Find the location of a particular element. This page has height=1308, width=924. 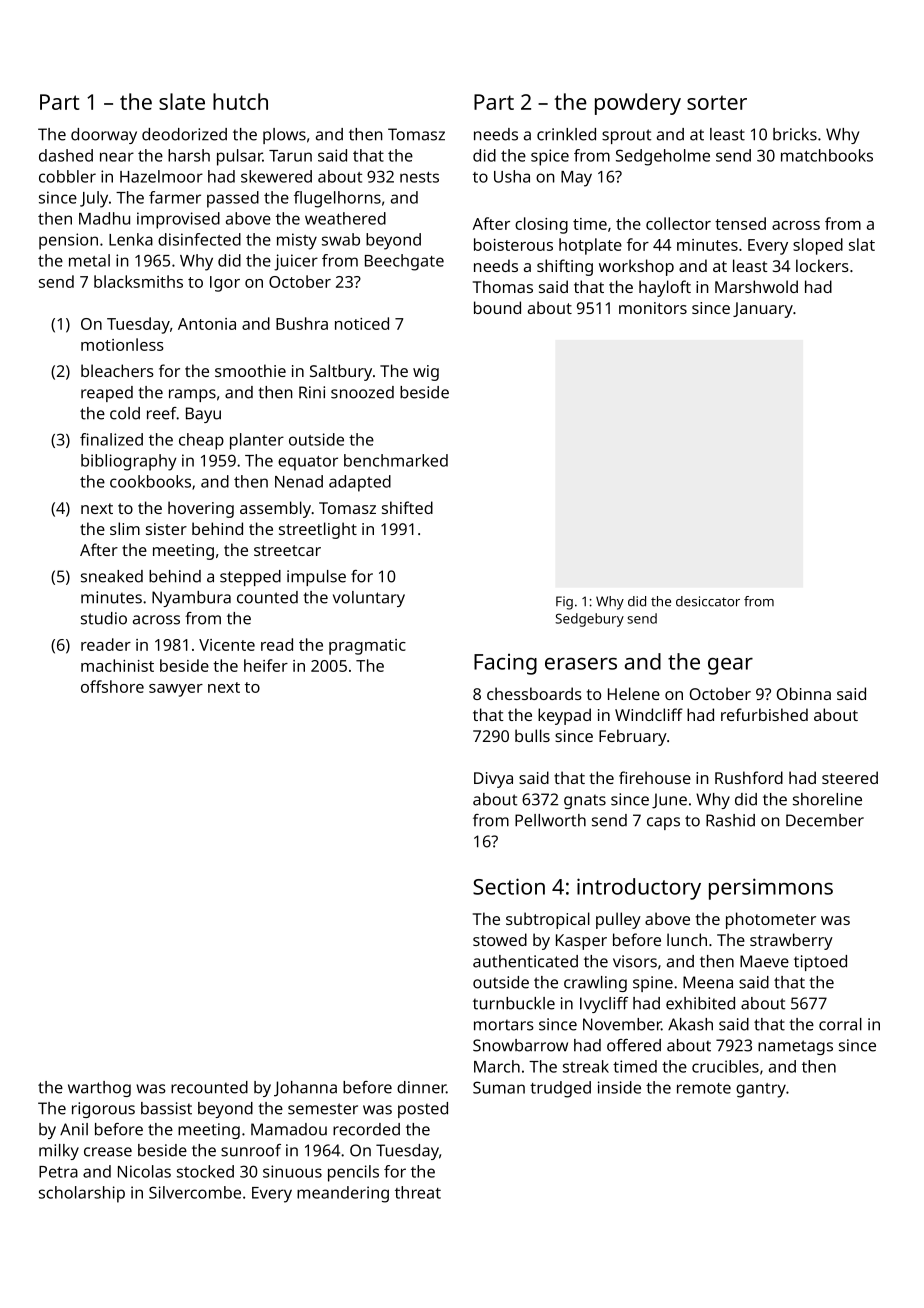

Section is located at coordinates (509, 886).
